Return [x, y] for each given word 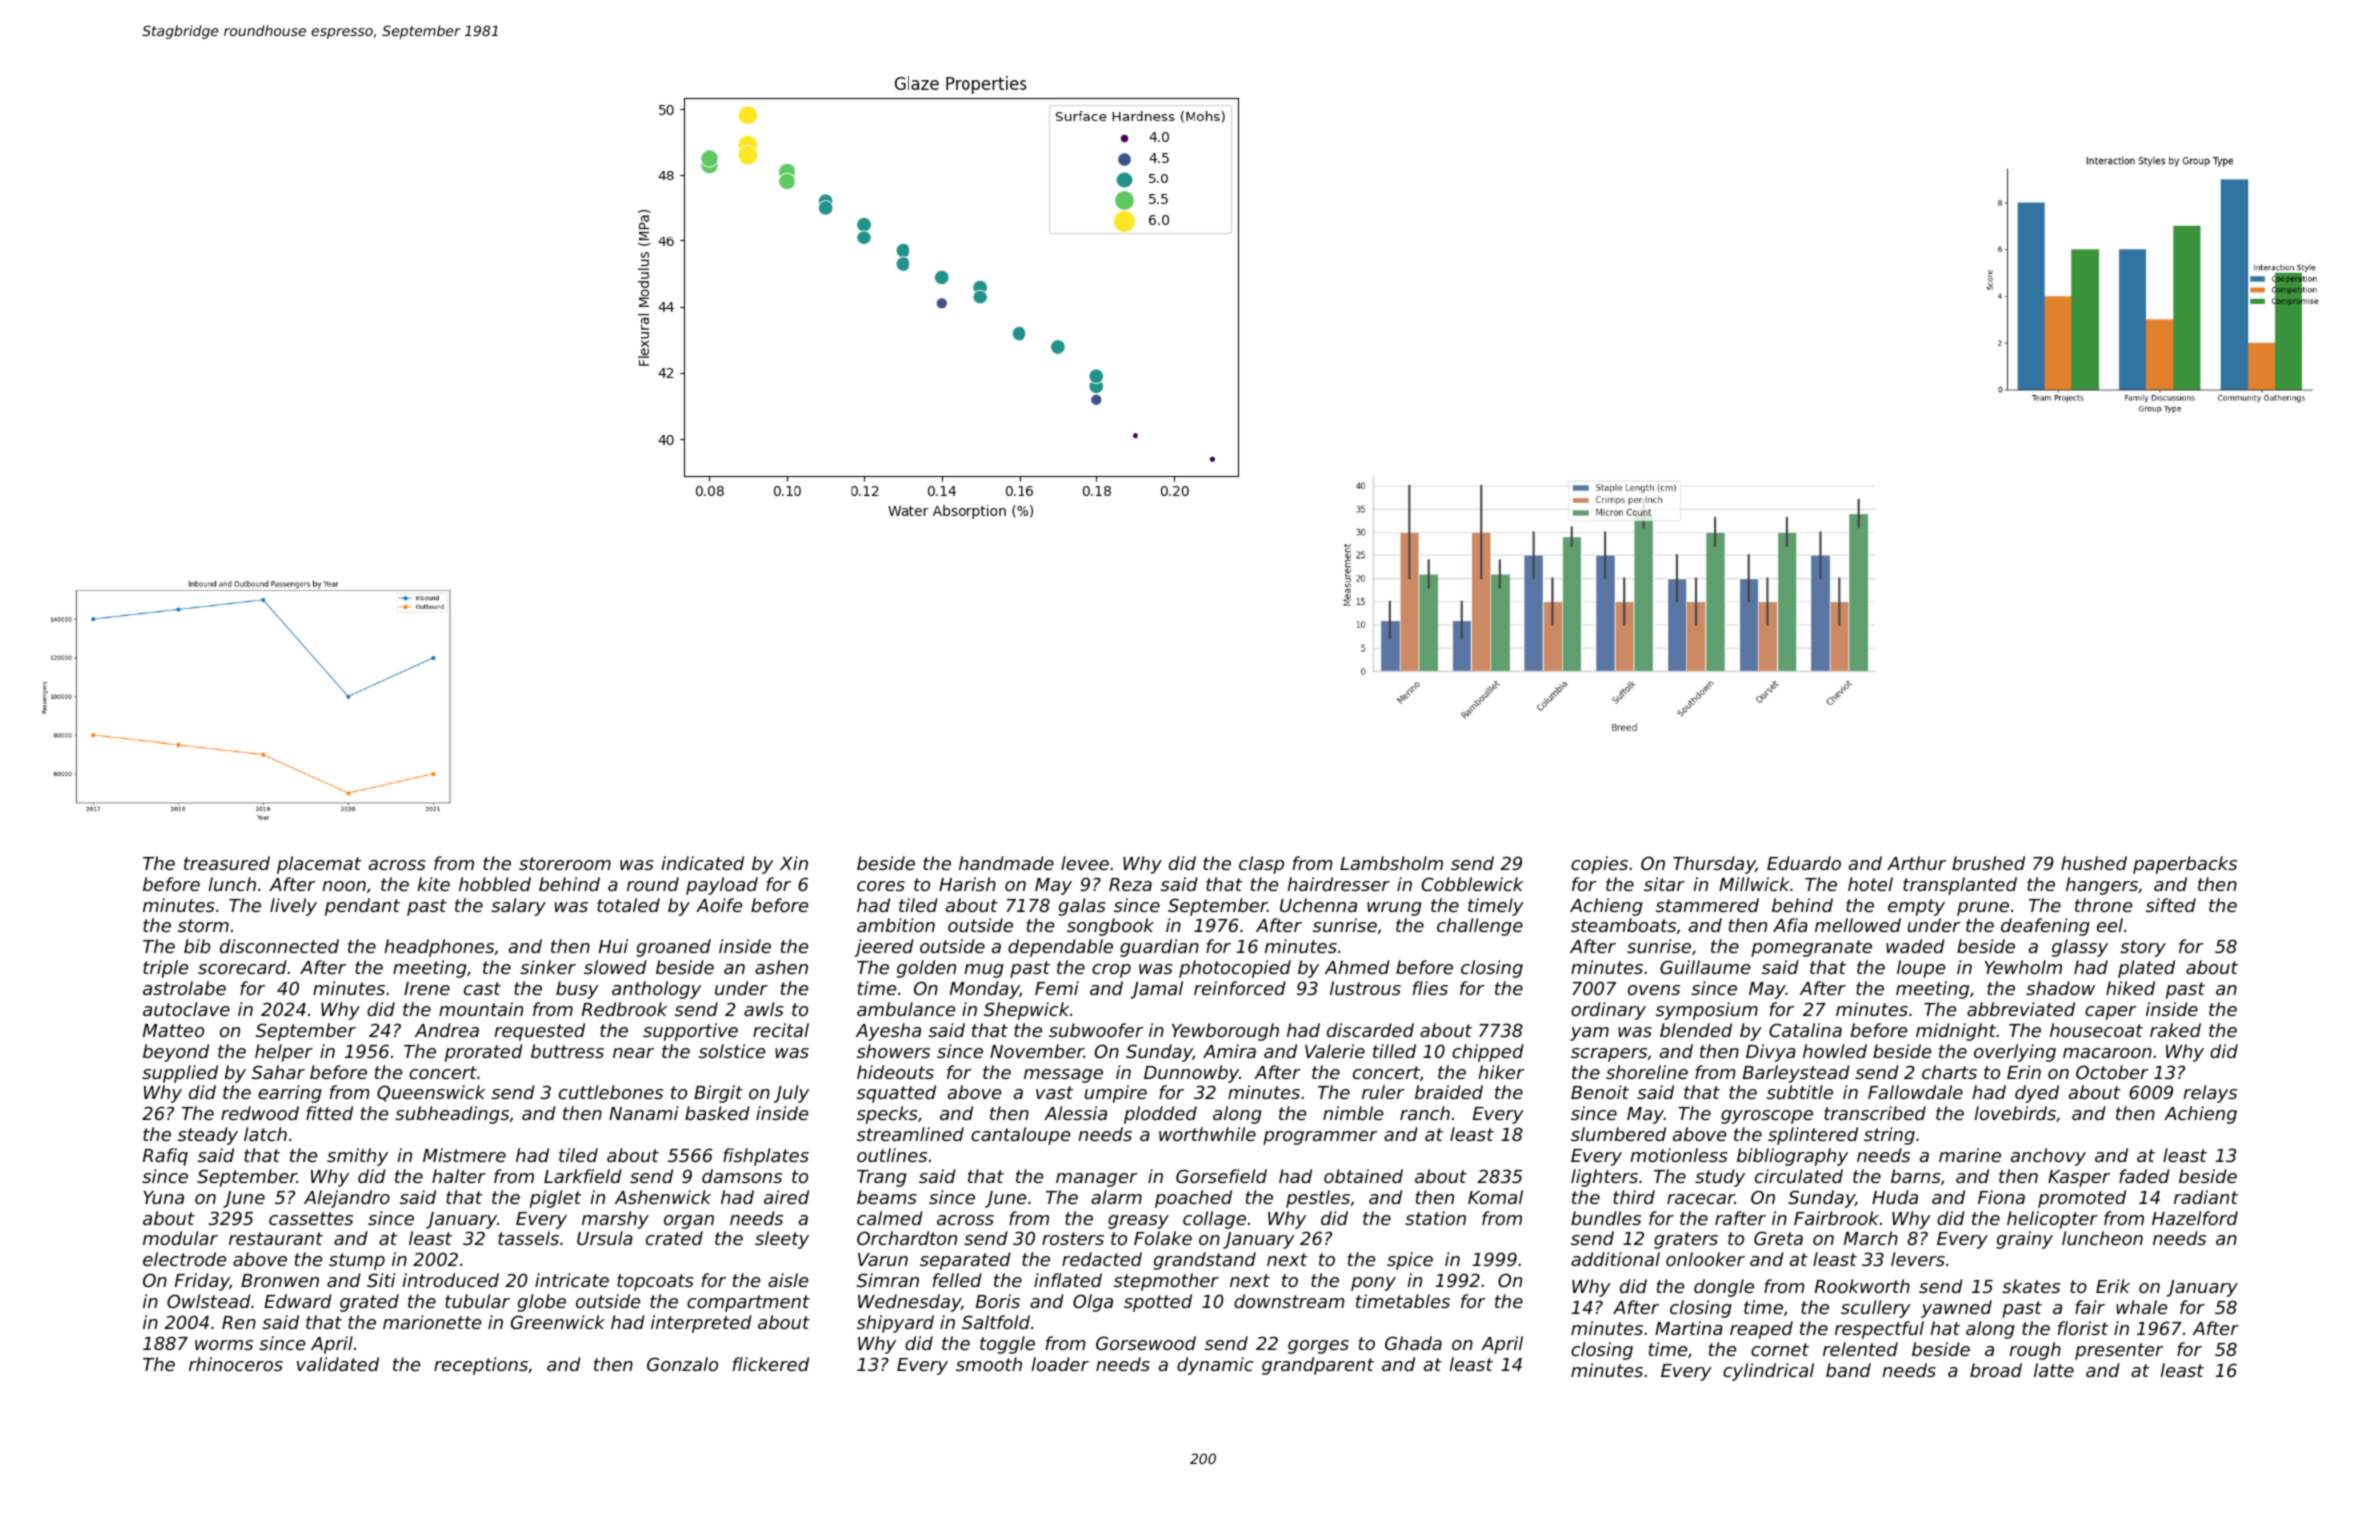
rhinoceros [236, 1364]
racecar [1701, 1199]
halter [459, 1176]
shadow [2060, 988]
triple [165, 969]
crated [674, 1238]
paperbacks [2185, 865]
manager [1096, 1180]
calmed [890, 1218]
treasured [227, 863]
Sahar [278, 1072]
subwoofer [1096, 1030]
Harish [967, 884]
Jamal [1157, 990]
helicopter [2052, 1220]
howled [1835, 1051]
